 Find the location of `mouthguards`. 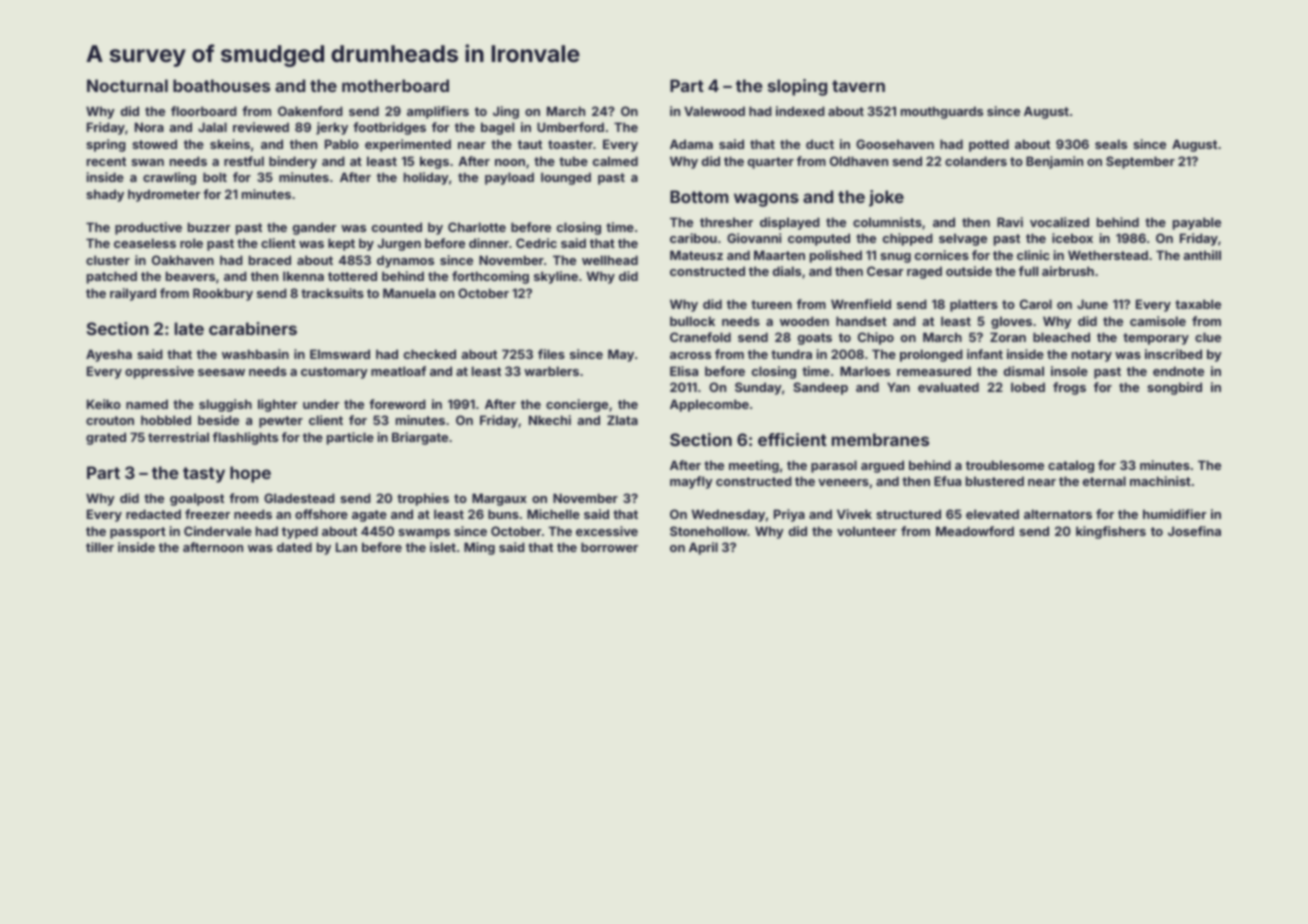

mouthguards is located at coordinates (942, 112).
